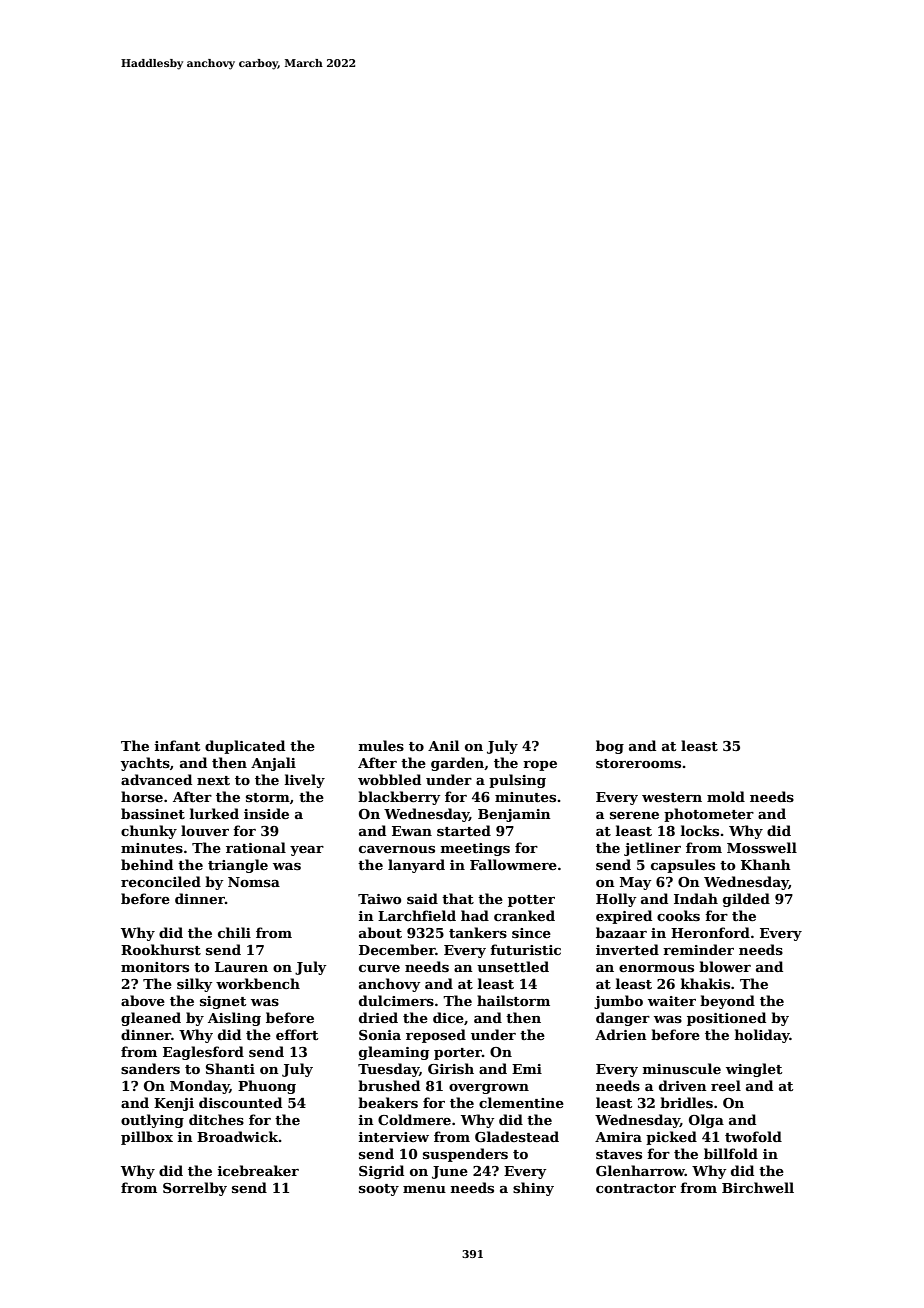  I want to click on gilded, so click(746, 900).
